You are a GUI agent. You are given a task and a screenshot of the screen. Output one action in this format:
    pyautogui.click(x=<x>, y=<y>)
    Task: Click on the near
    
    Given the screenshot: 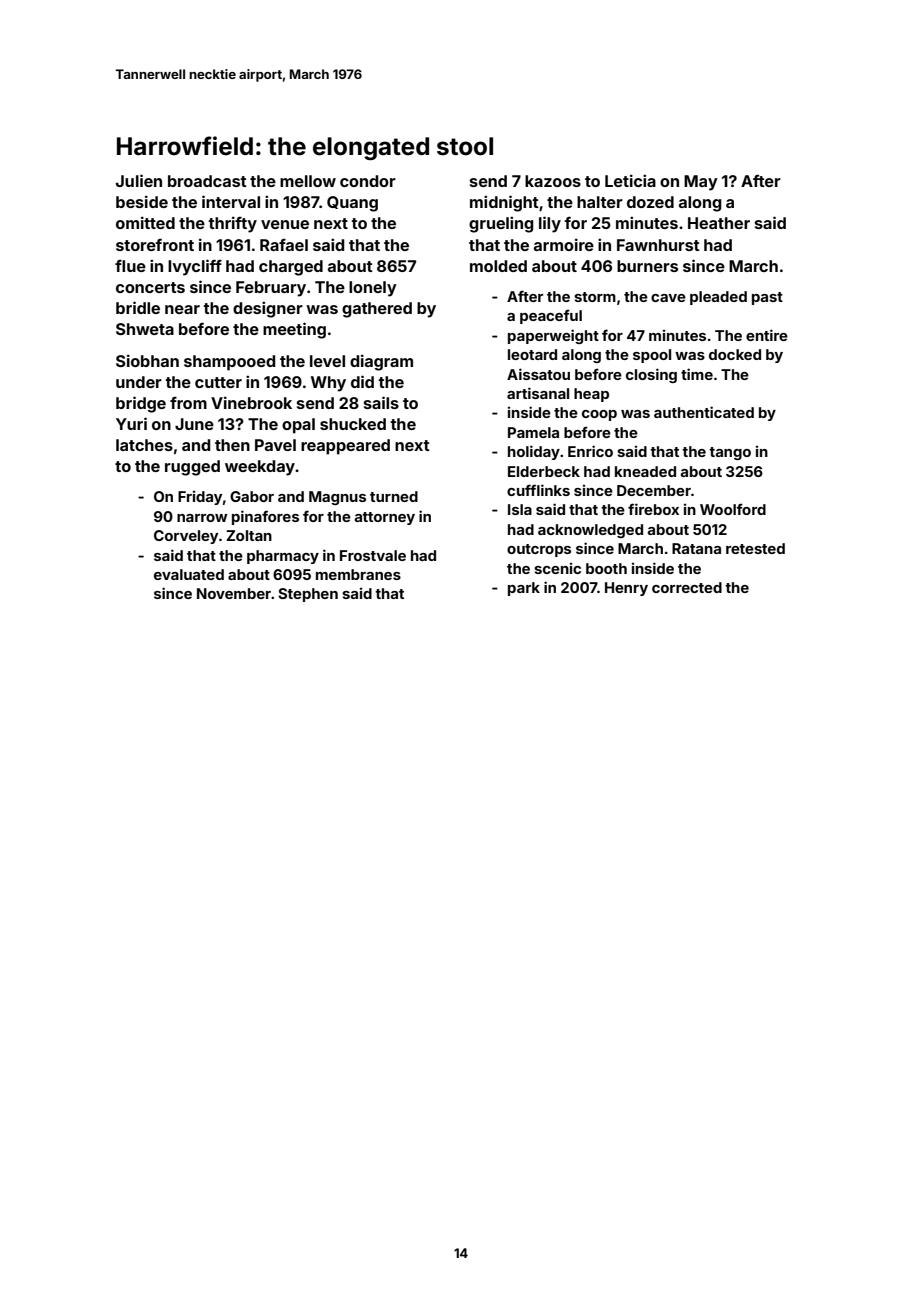 What is the action you would take?
    pyautogui.click(x=182, y=309)
